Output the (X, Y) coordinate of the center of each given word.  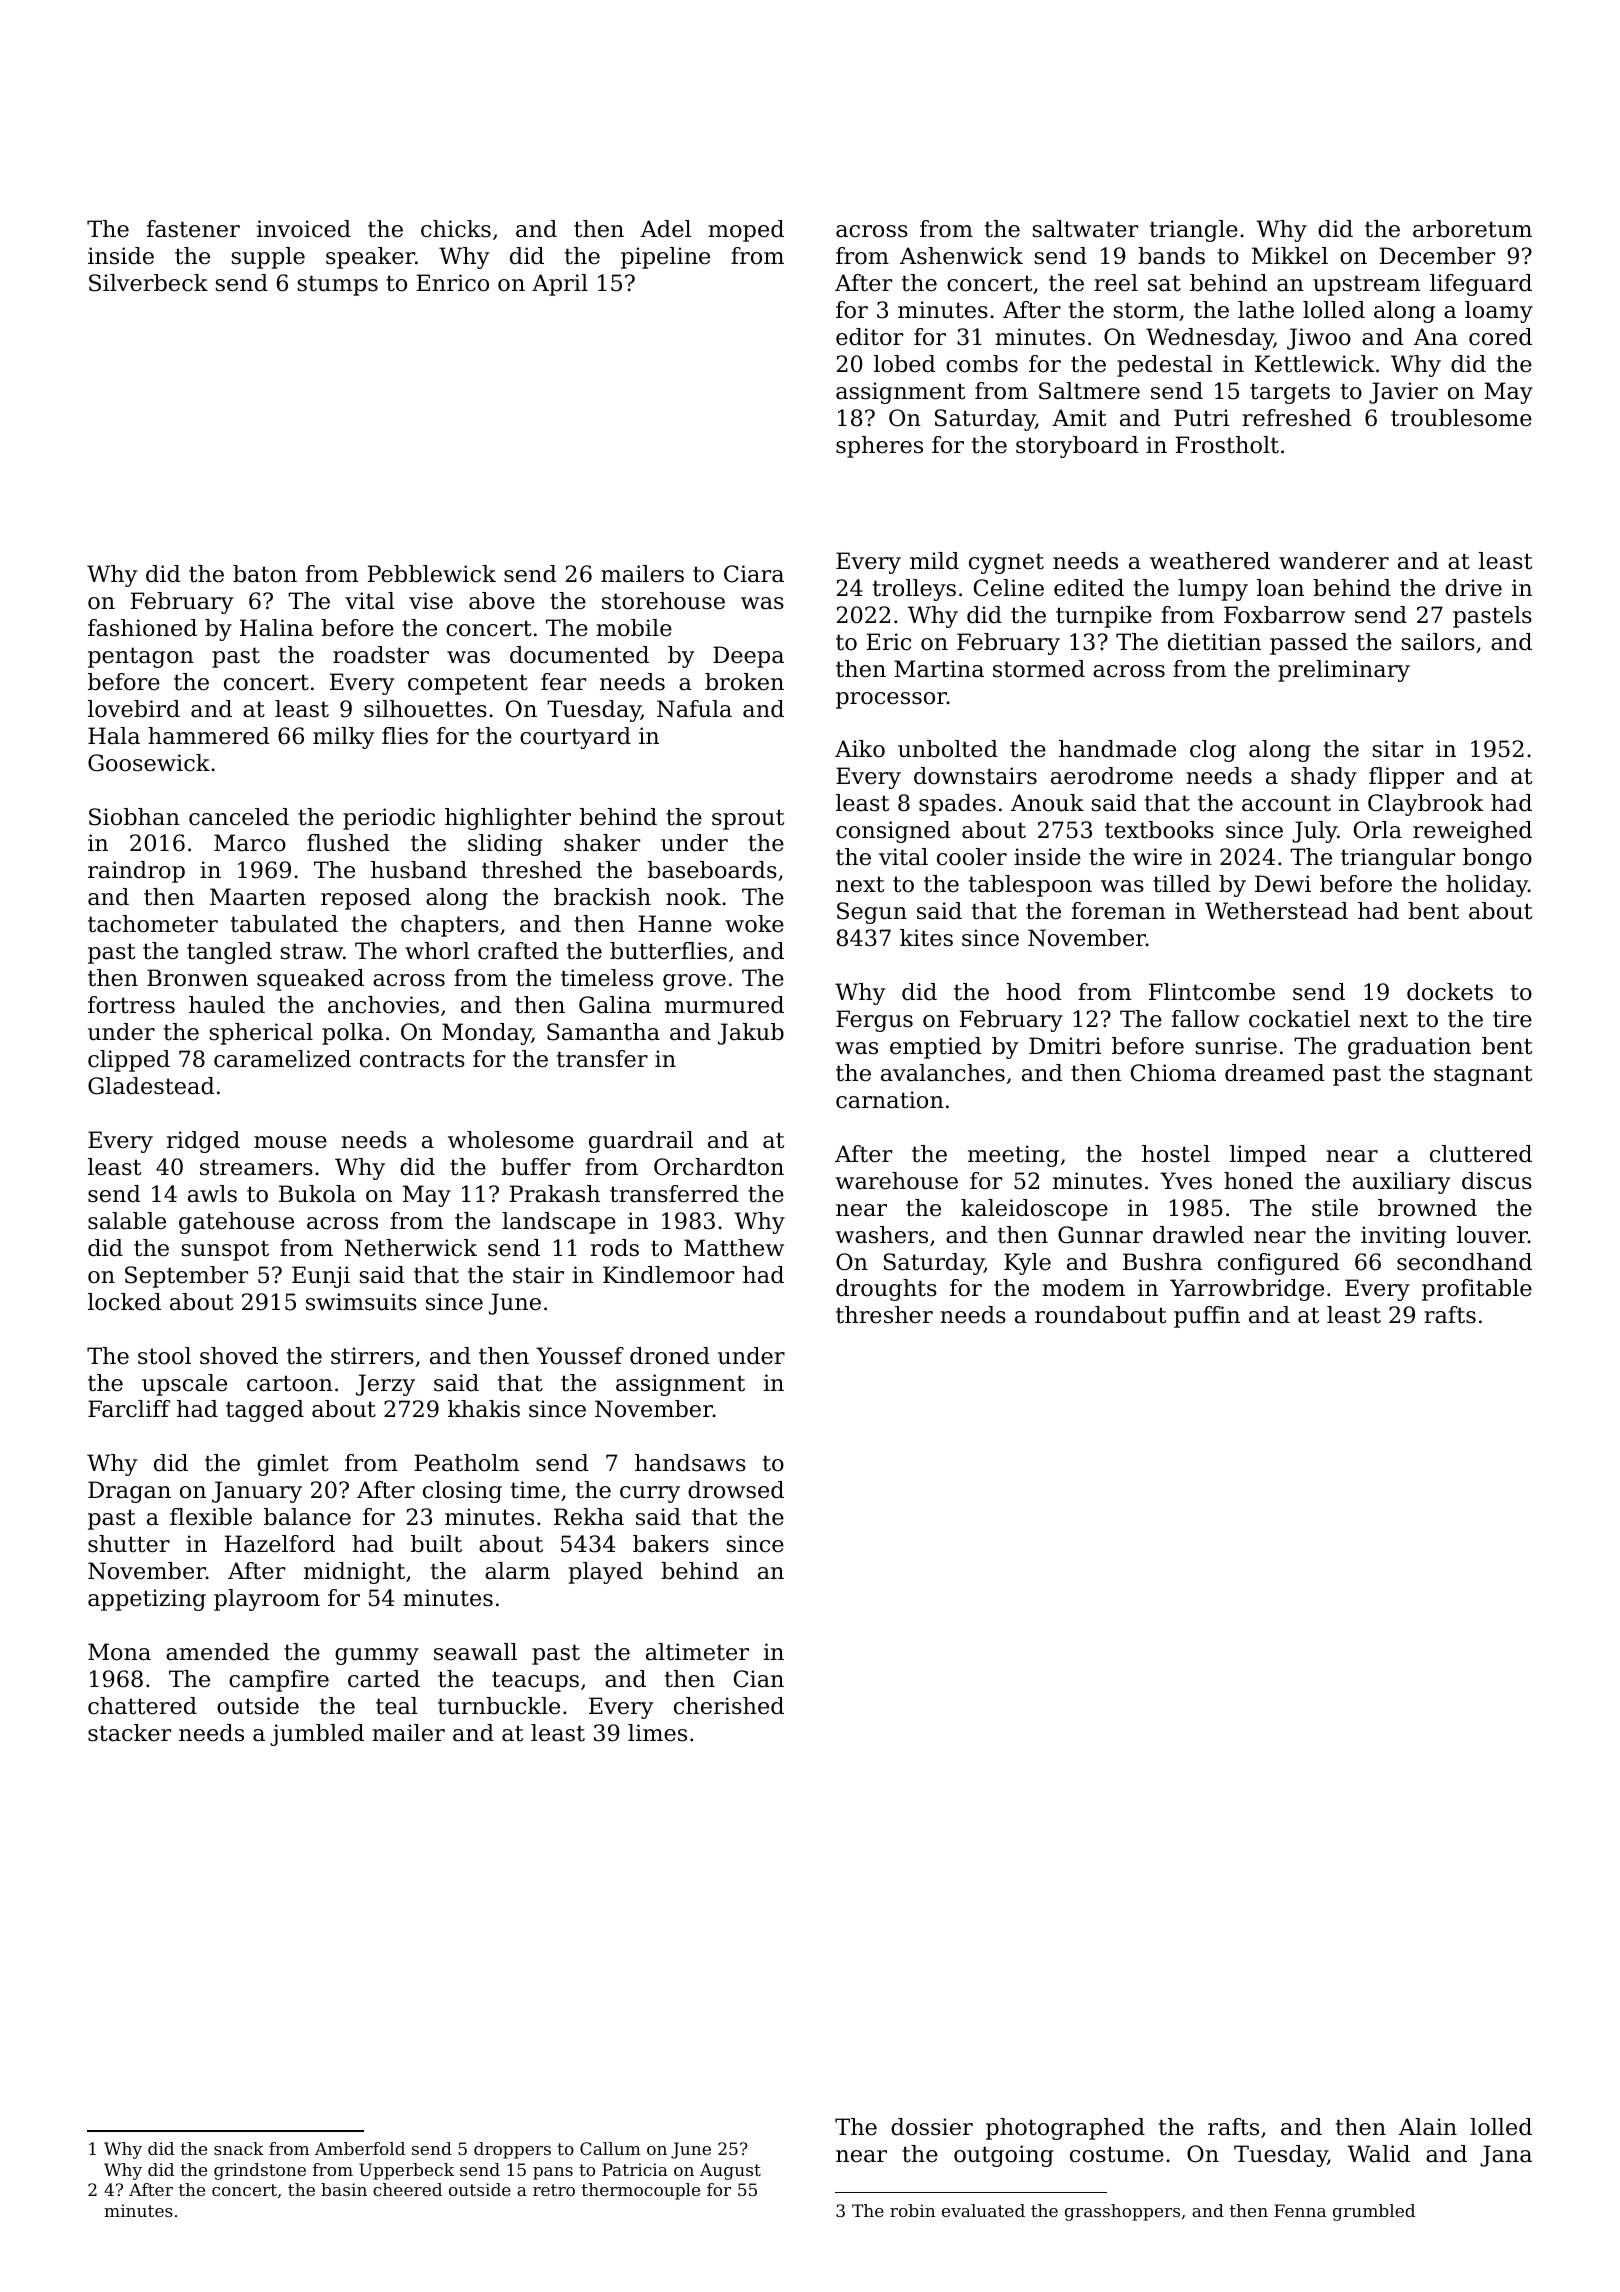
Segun (872, 913)
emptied (935, 1048)
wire (1157, 857)
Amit (1079, 418)
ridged (203, 1142)
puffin (1207, 1317)
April (560, 285)
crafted (518, 951)
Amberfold (360, 2148)
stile (1335, 1208)
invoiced (304, 229)
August (730, 2171)
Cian (759, 1679)
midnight (354, 1573)
